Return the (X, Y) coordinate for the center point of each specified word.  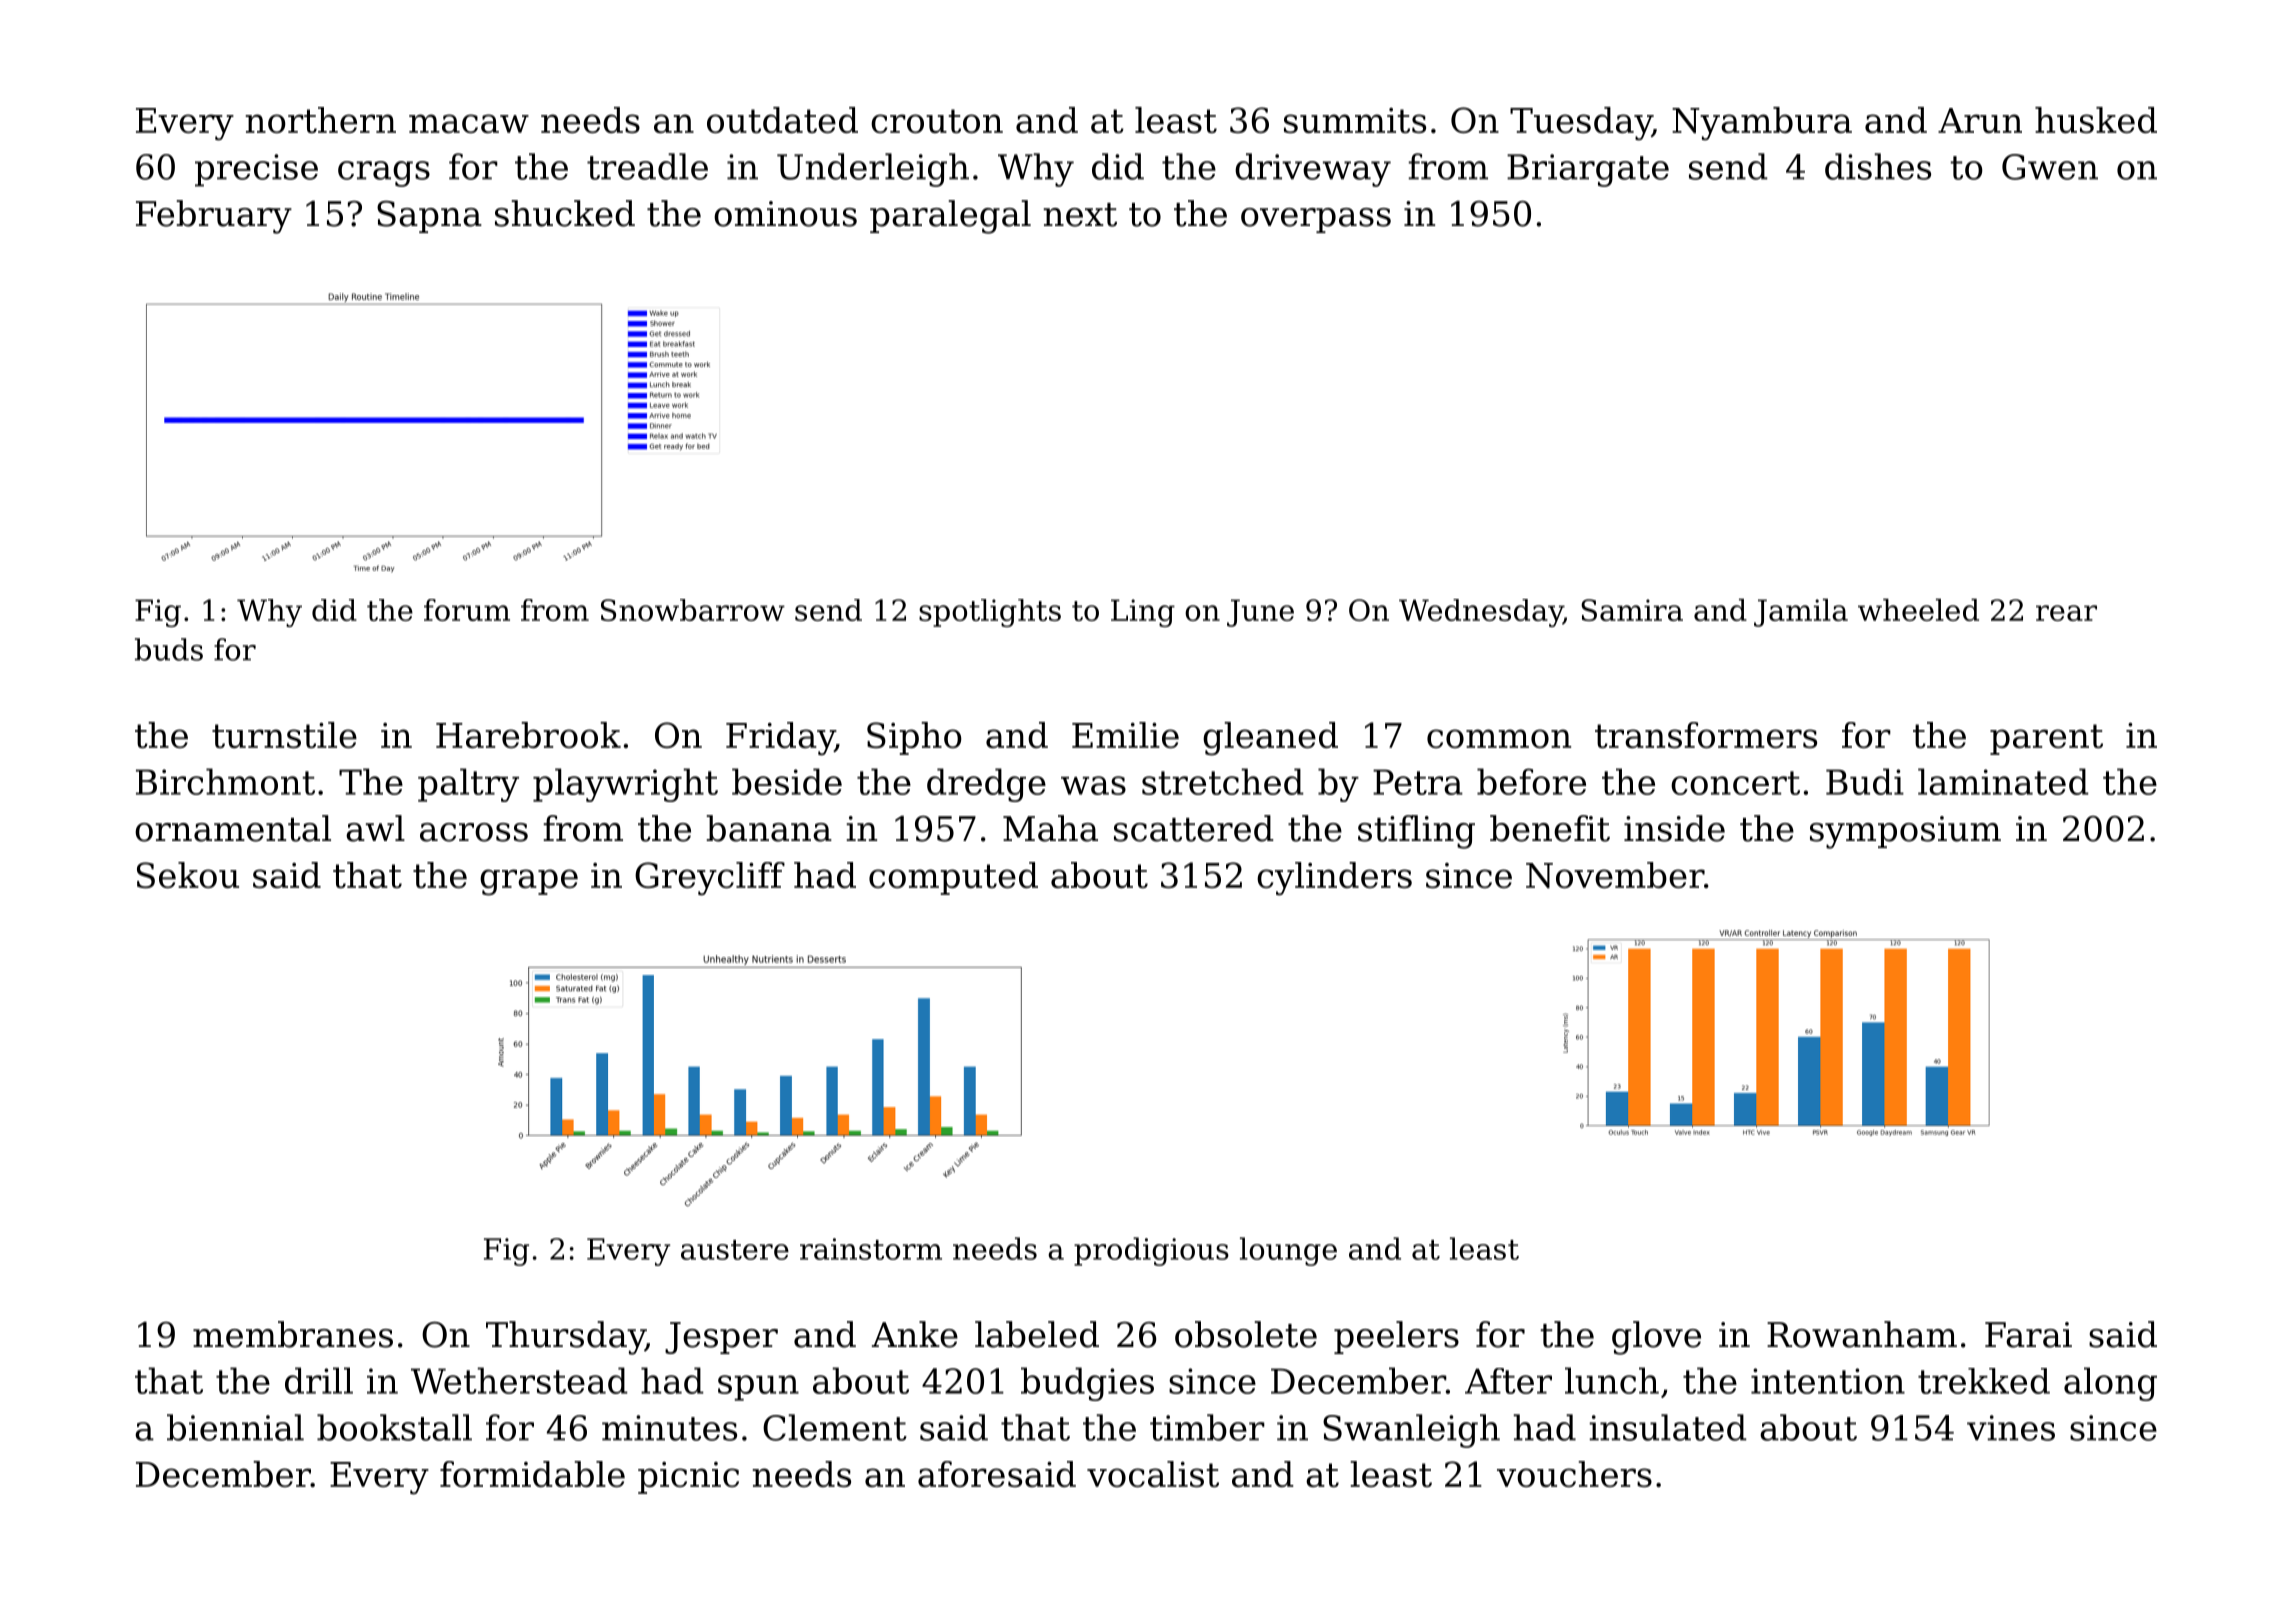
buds (169, 649)
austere (735, 1250)
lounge (1288, 1251)
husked (2096, 120)
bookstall (394, 1427)
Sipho (914, 738)
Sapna (429, 217)
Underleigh (873, 170)
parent (2046, 739)
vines (2011, 1428)
